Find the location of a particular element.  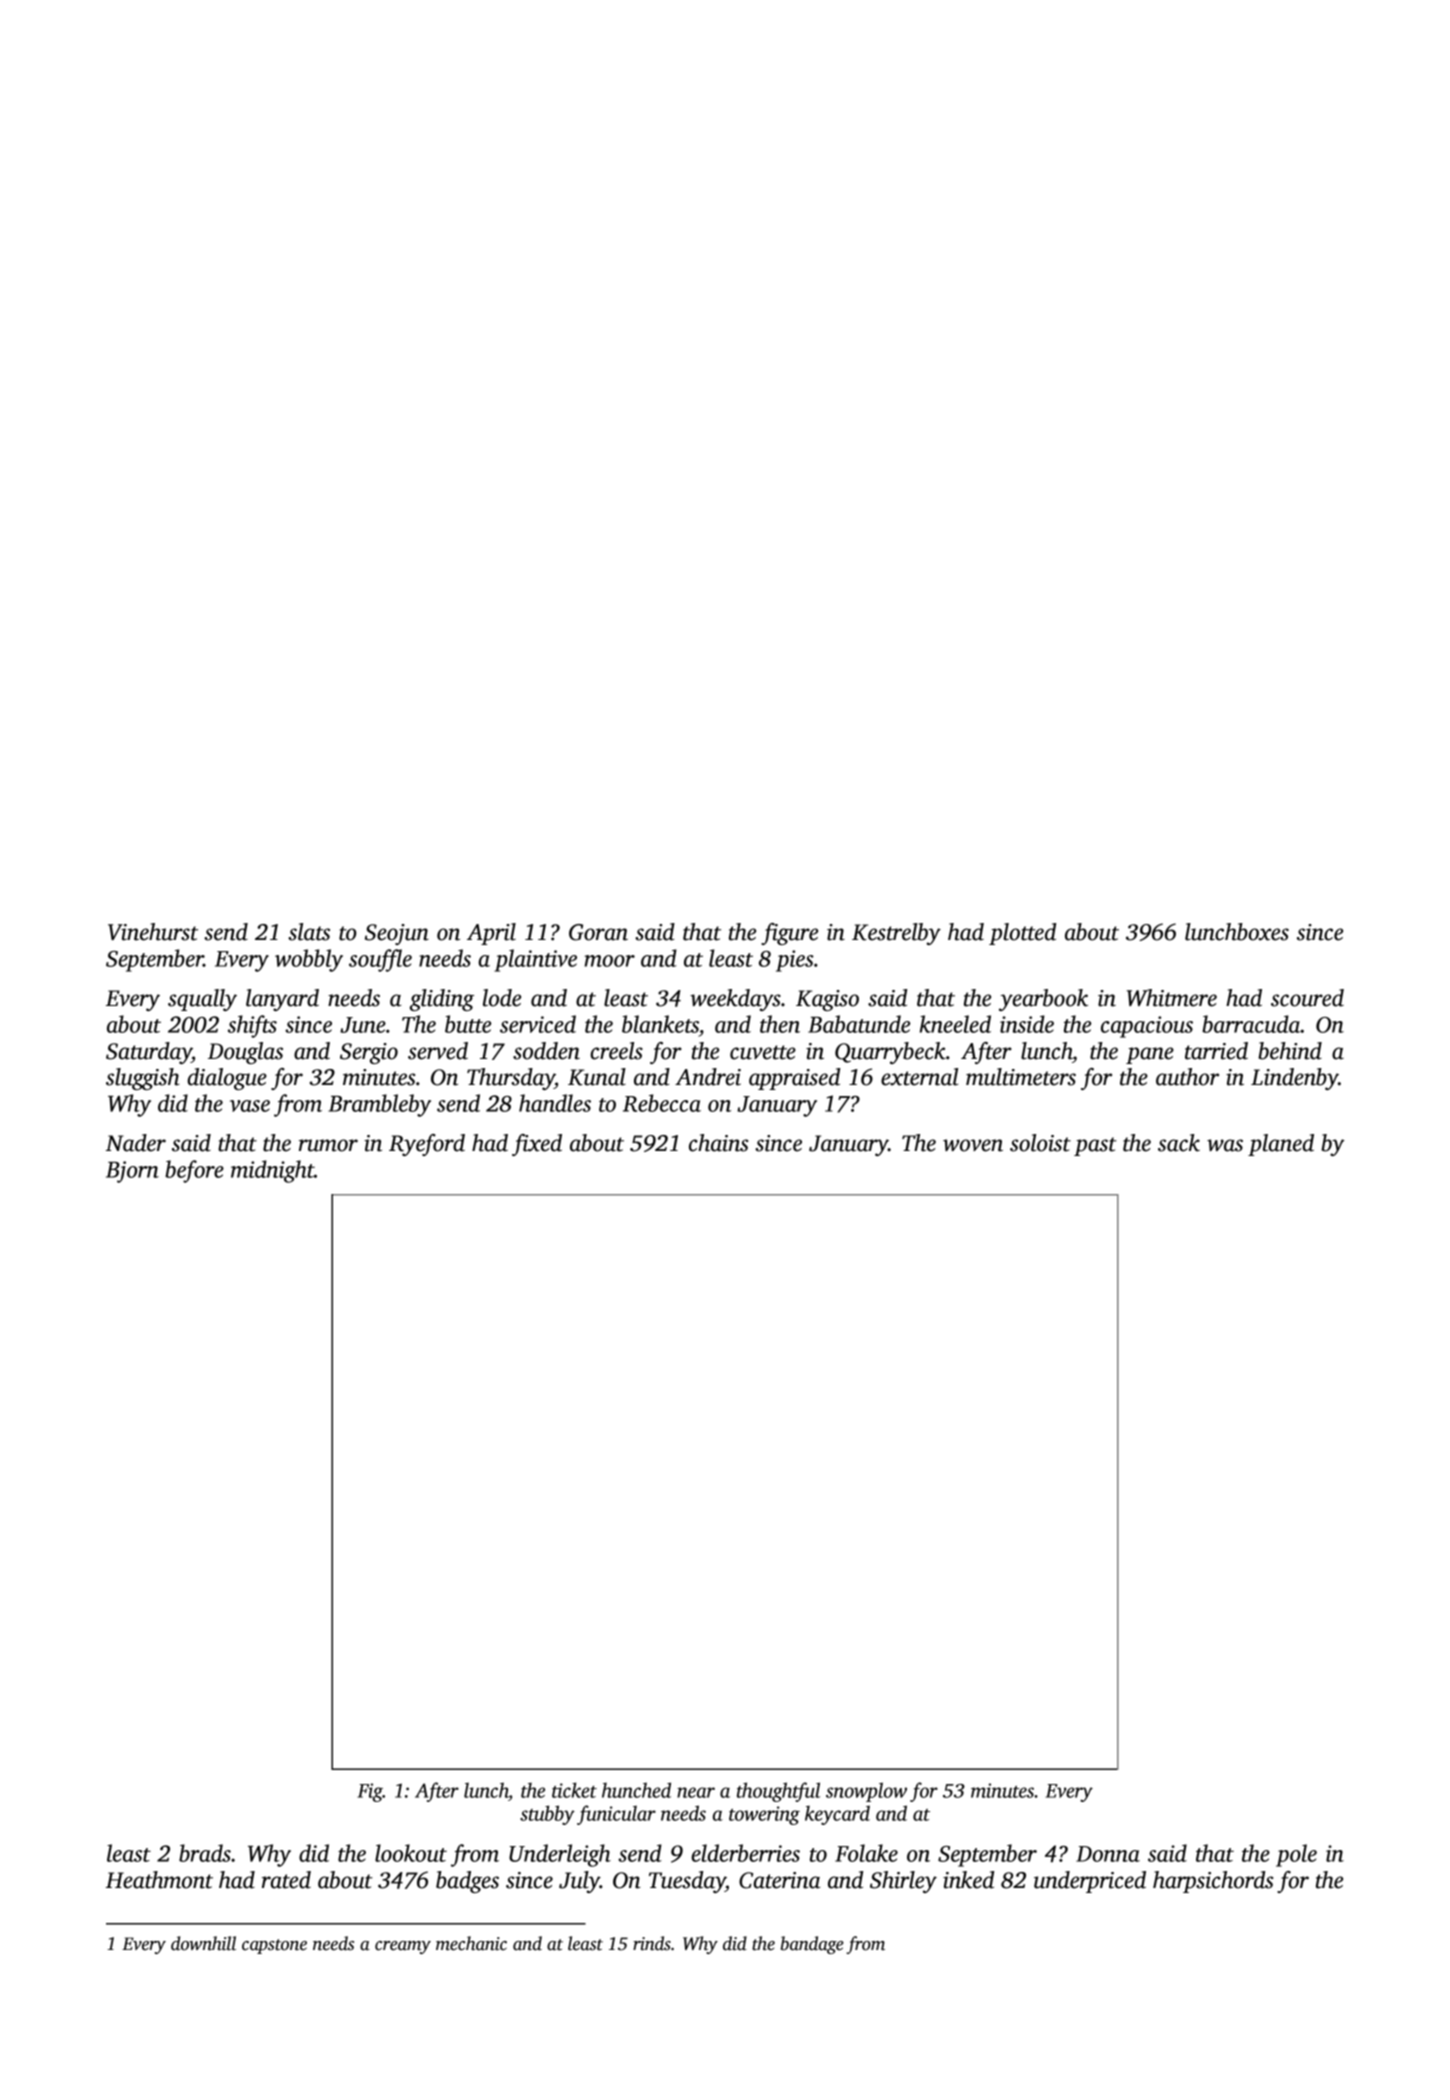

was is located at coordinates (1225, 1145).
